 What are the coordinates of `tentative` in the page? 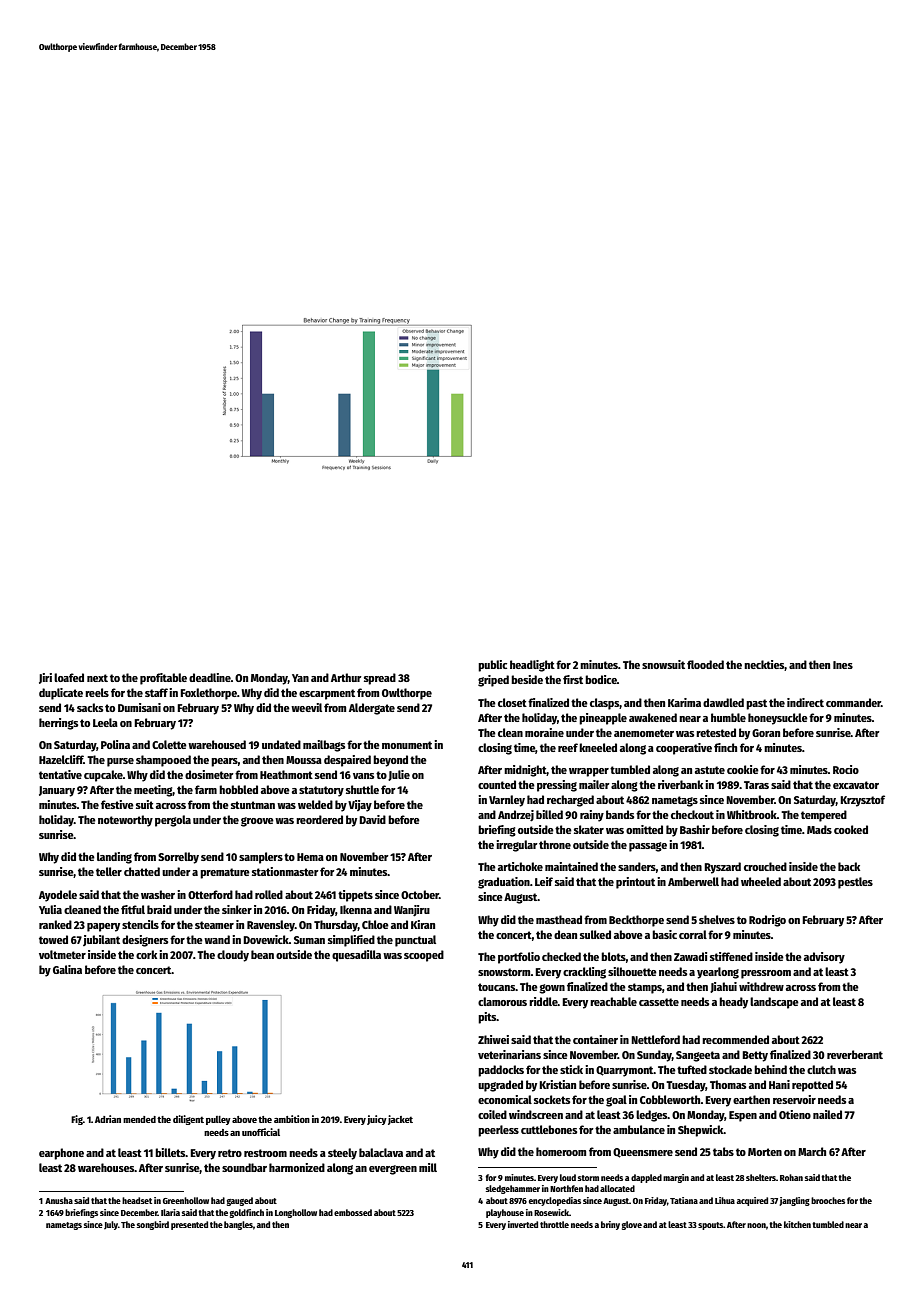 It's located at (60, 774).
